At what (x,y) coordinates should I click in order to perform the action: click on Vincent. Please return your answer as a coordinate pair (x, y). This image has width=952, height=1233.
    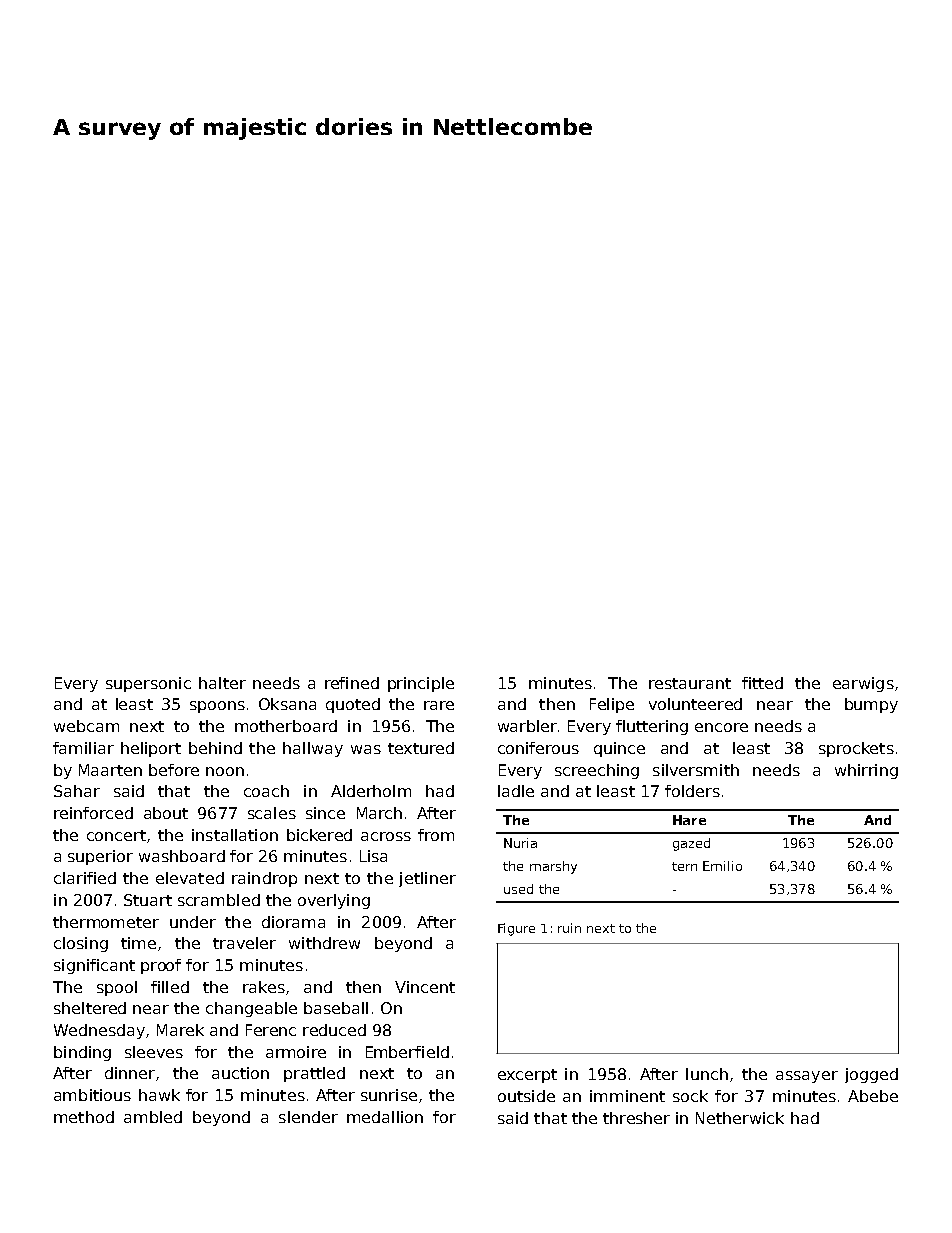
    Looking at the image, I should click on (425, 987).
